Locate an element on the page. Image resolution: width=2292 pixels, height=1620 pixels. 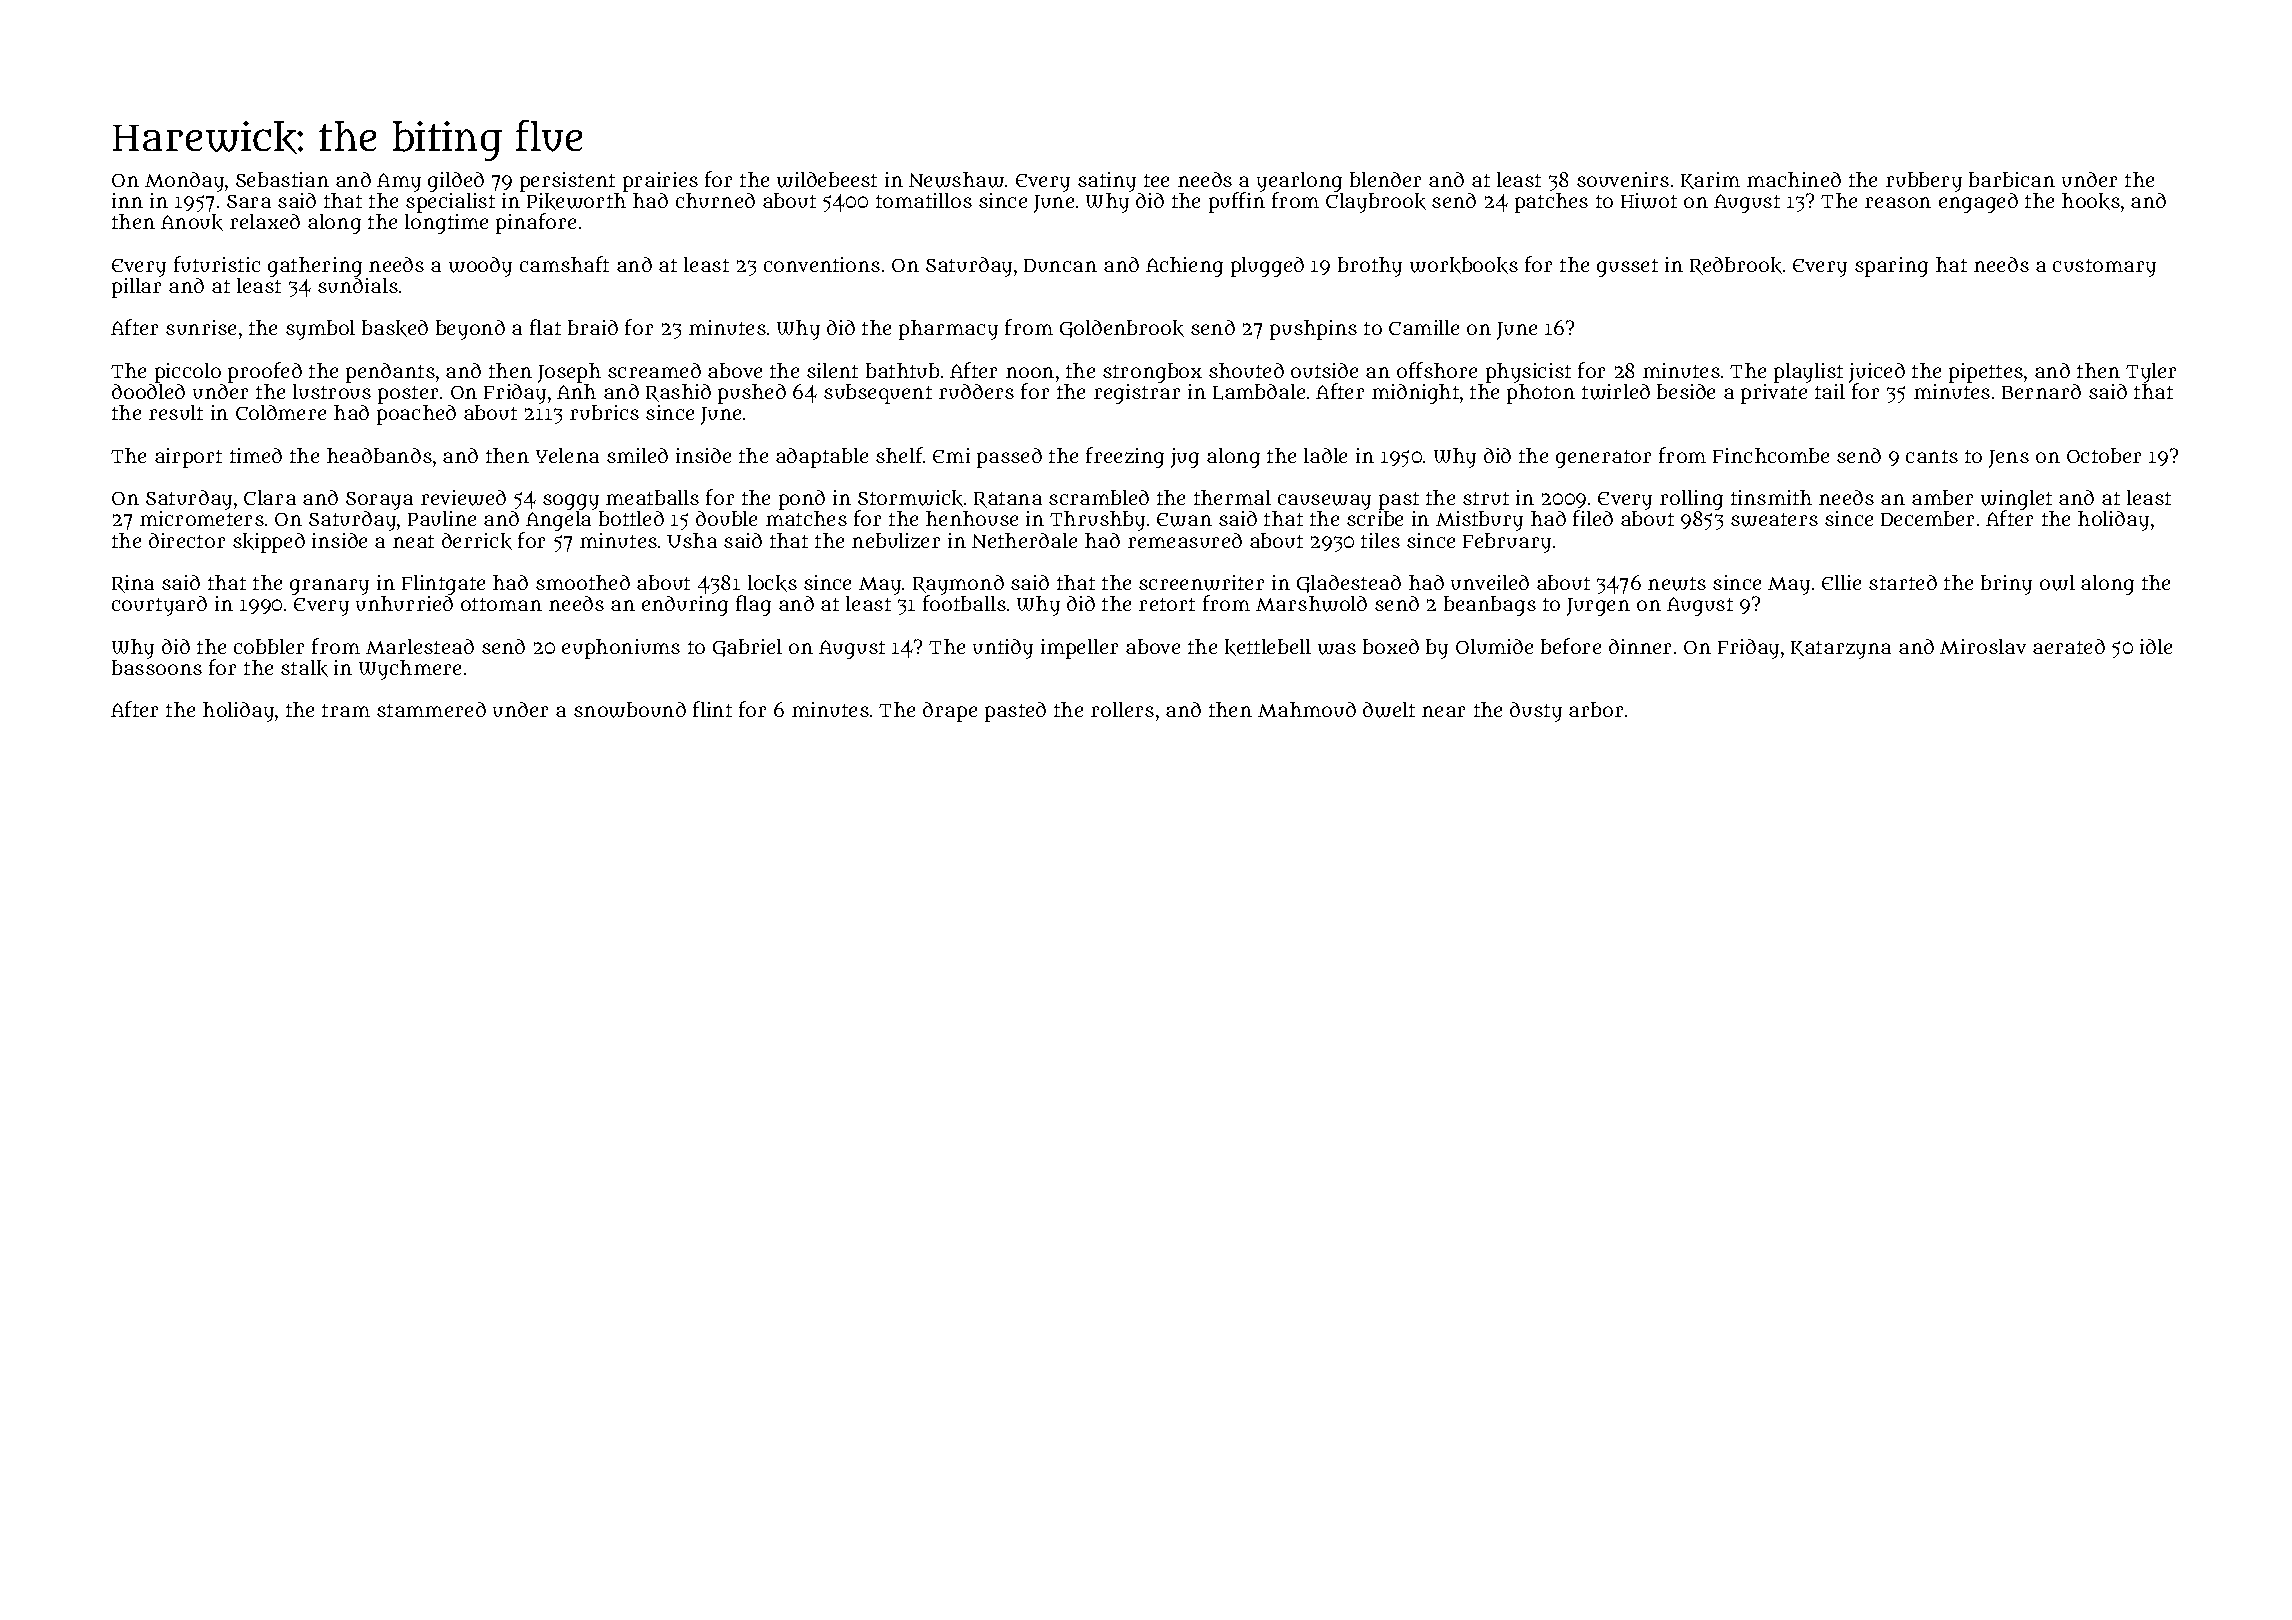
camshaft is located at coordinates (564, 264).
